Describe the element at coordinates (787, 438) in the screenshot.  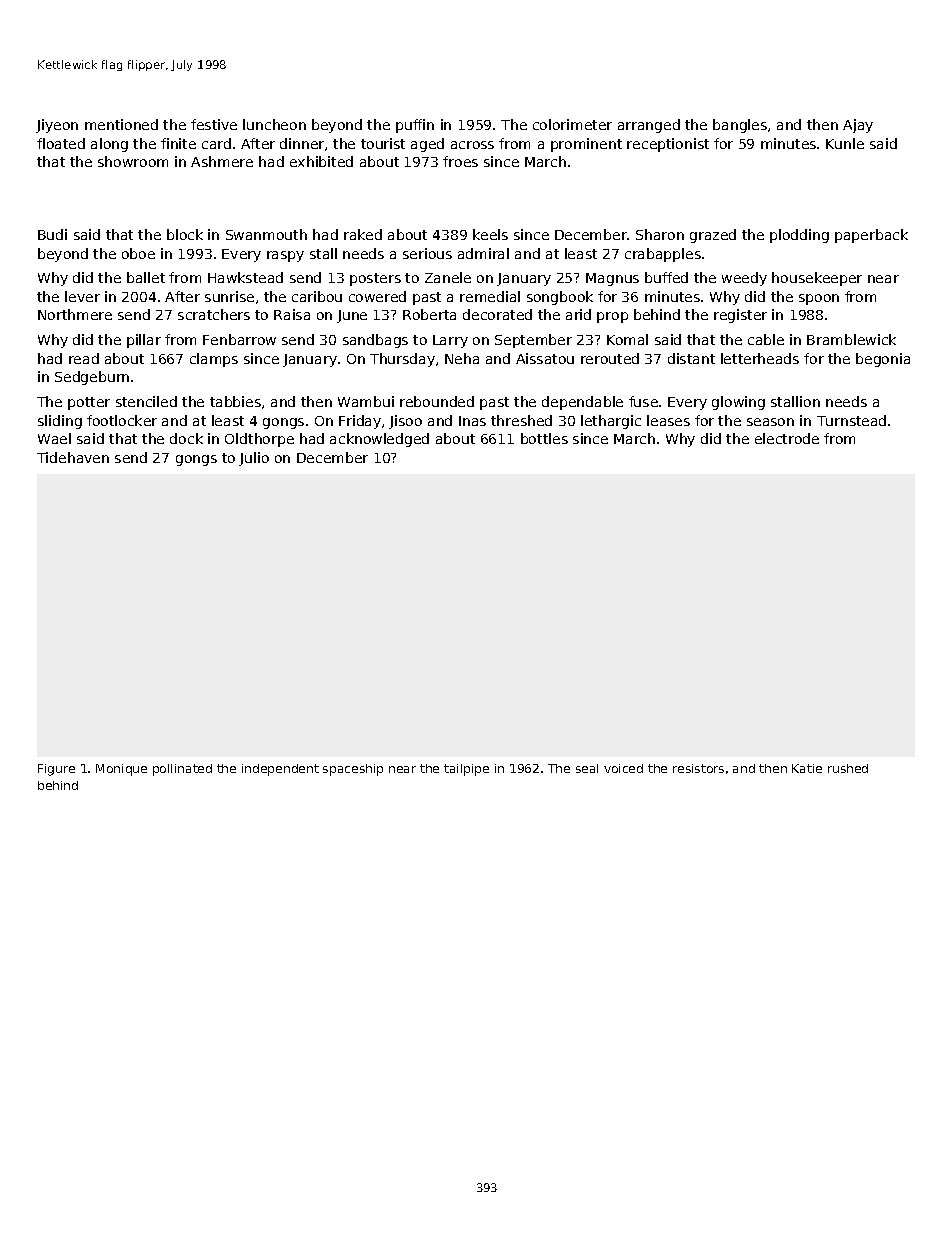
I see `electrode` at that location.
